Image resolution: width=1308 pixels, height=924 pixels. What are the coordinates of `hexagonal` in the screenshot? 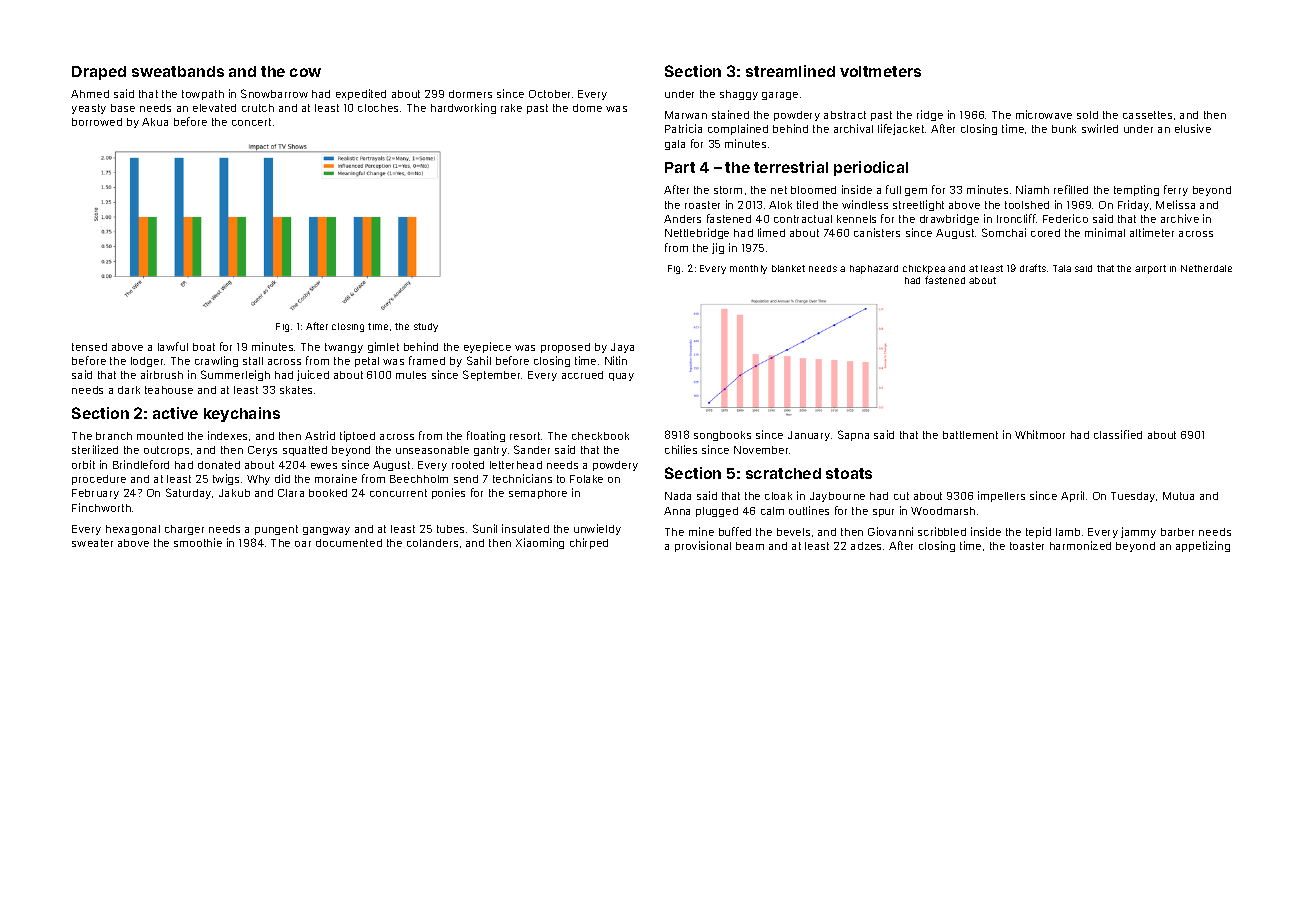 It's located at (133, 530).
